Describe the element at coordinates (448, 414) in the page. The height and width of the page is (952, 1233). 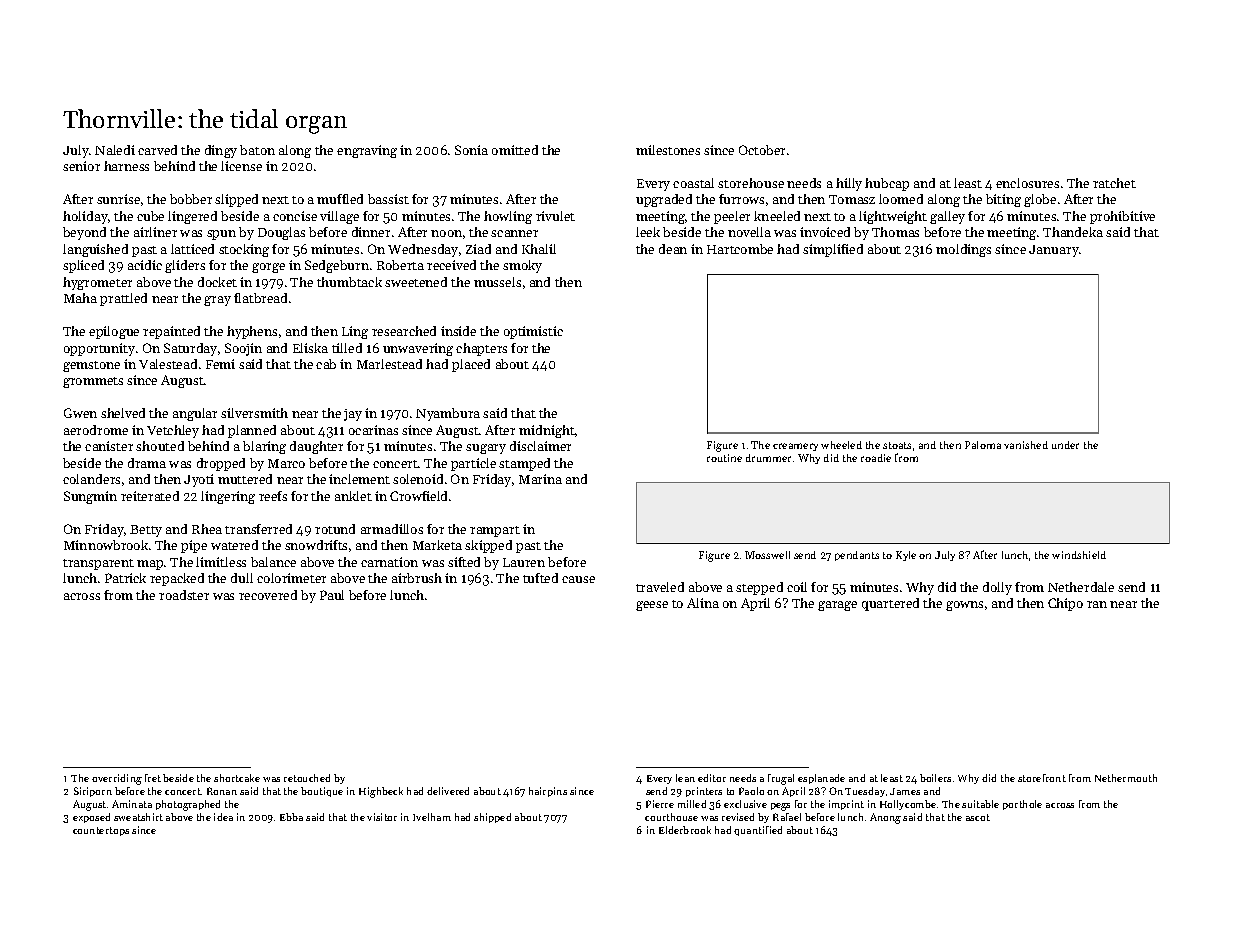
I see `Nyambura` at that location.
